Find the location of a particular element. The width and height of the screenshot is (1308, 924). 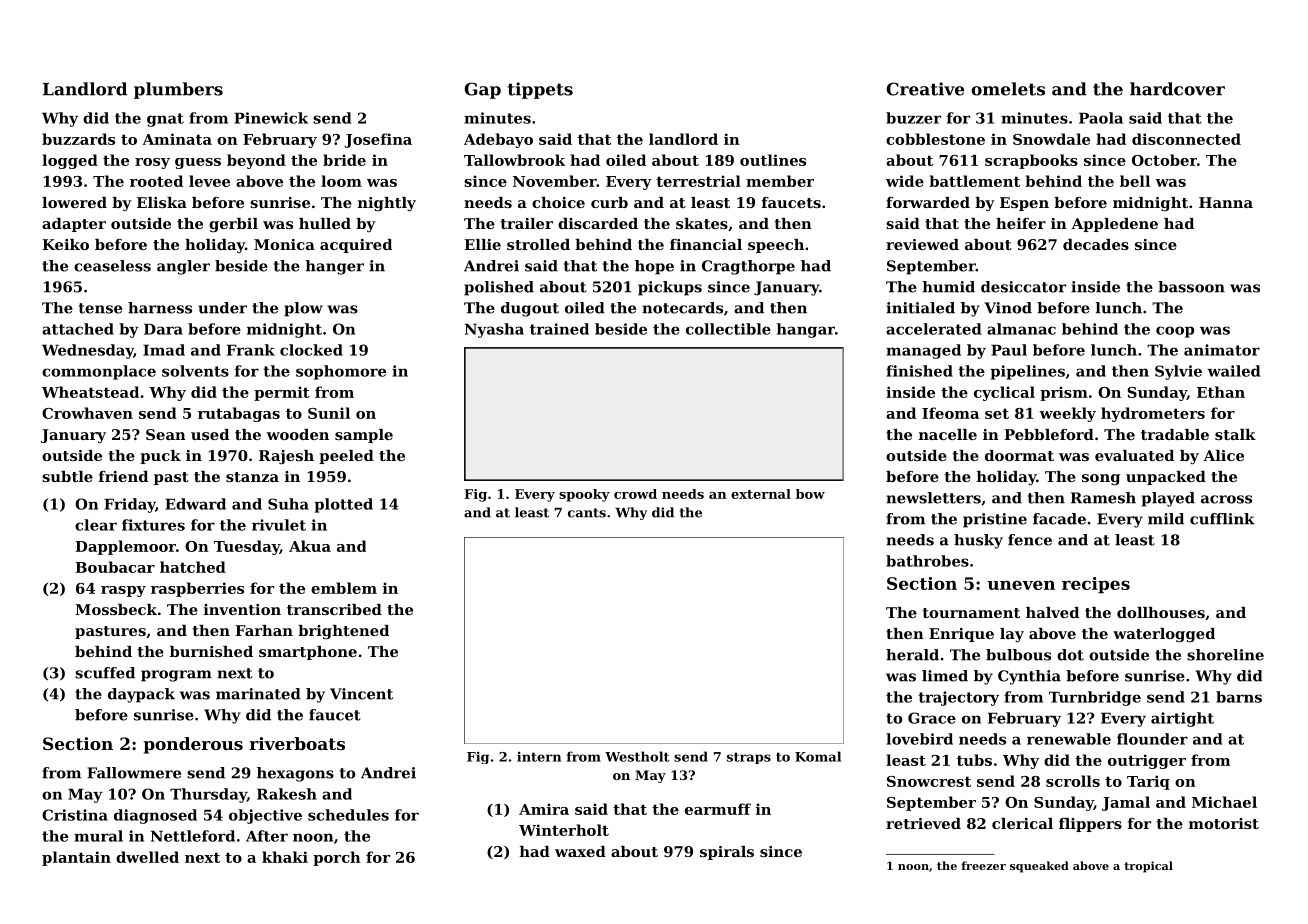

Hanna is located at coordinates (1226, 202).
